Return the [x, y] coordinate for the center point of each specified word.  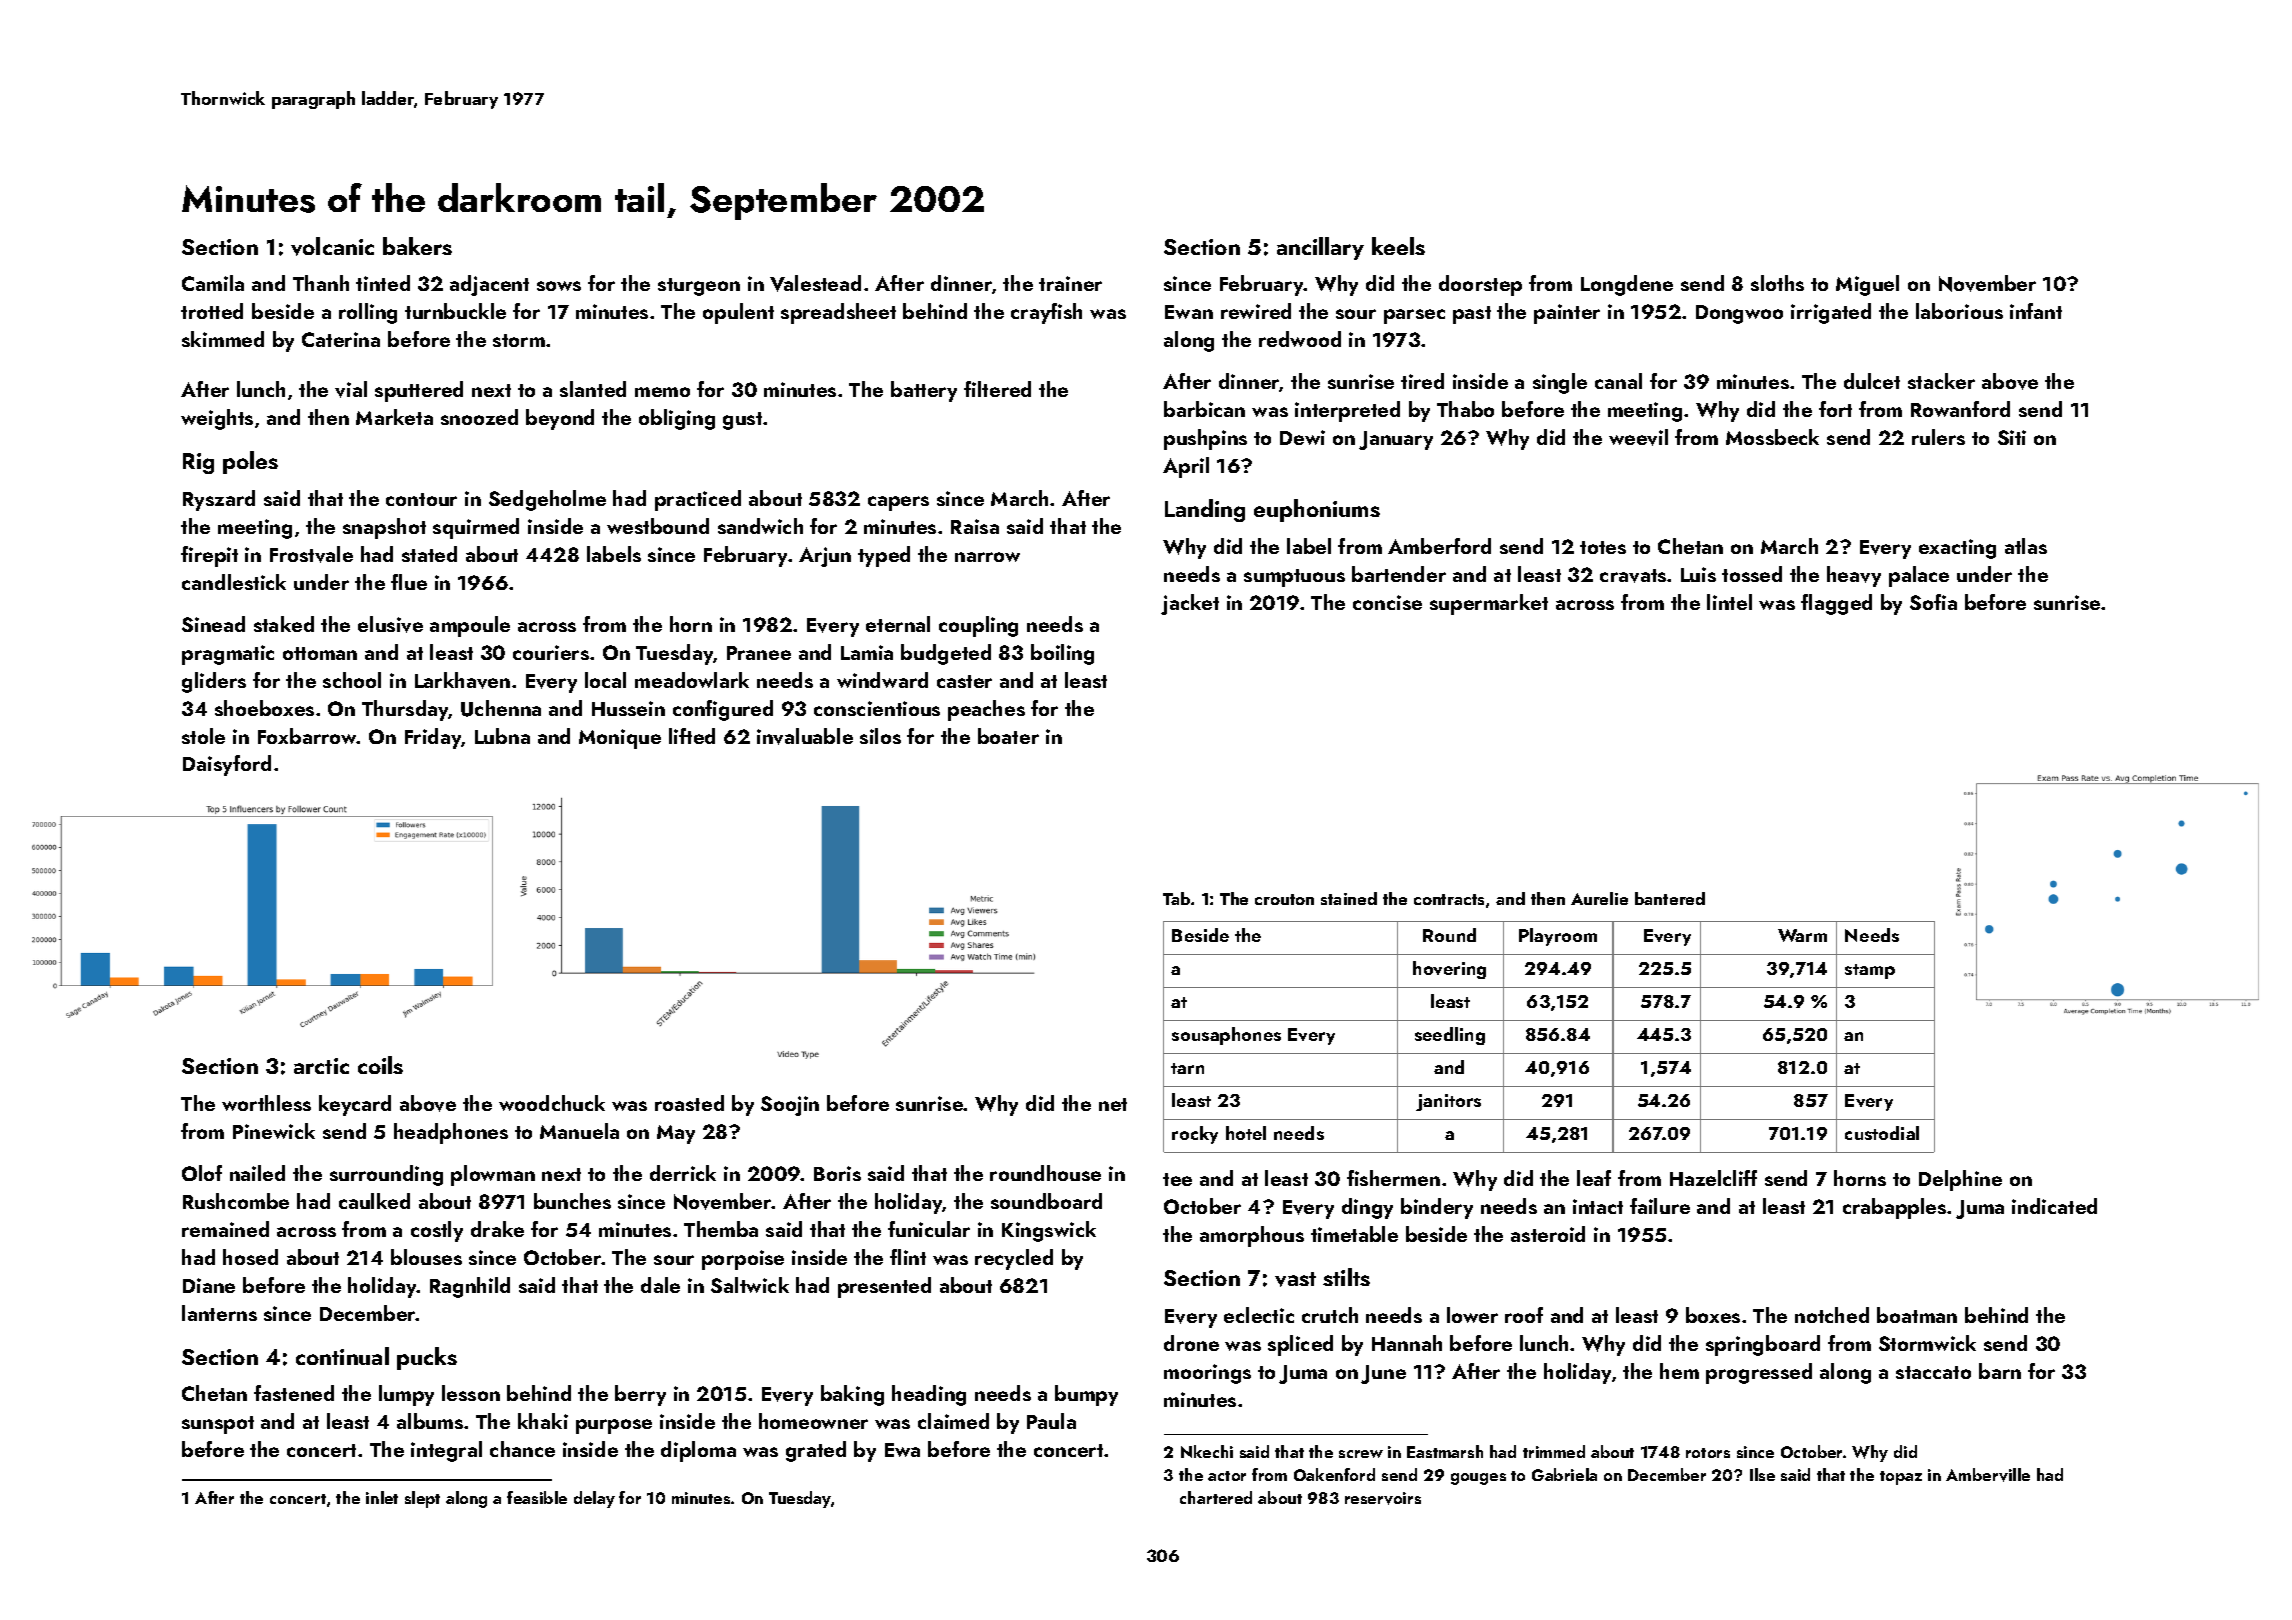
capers [898, 503]
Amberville [1988, 1475]
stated [429, 554]
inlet [382, 1497]
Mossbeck [1772, 437]
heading [929, 1395]
